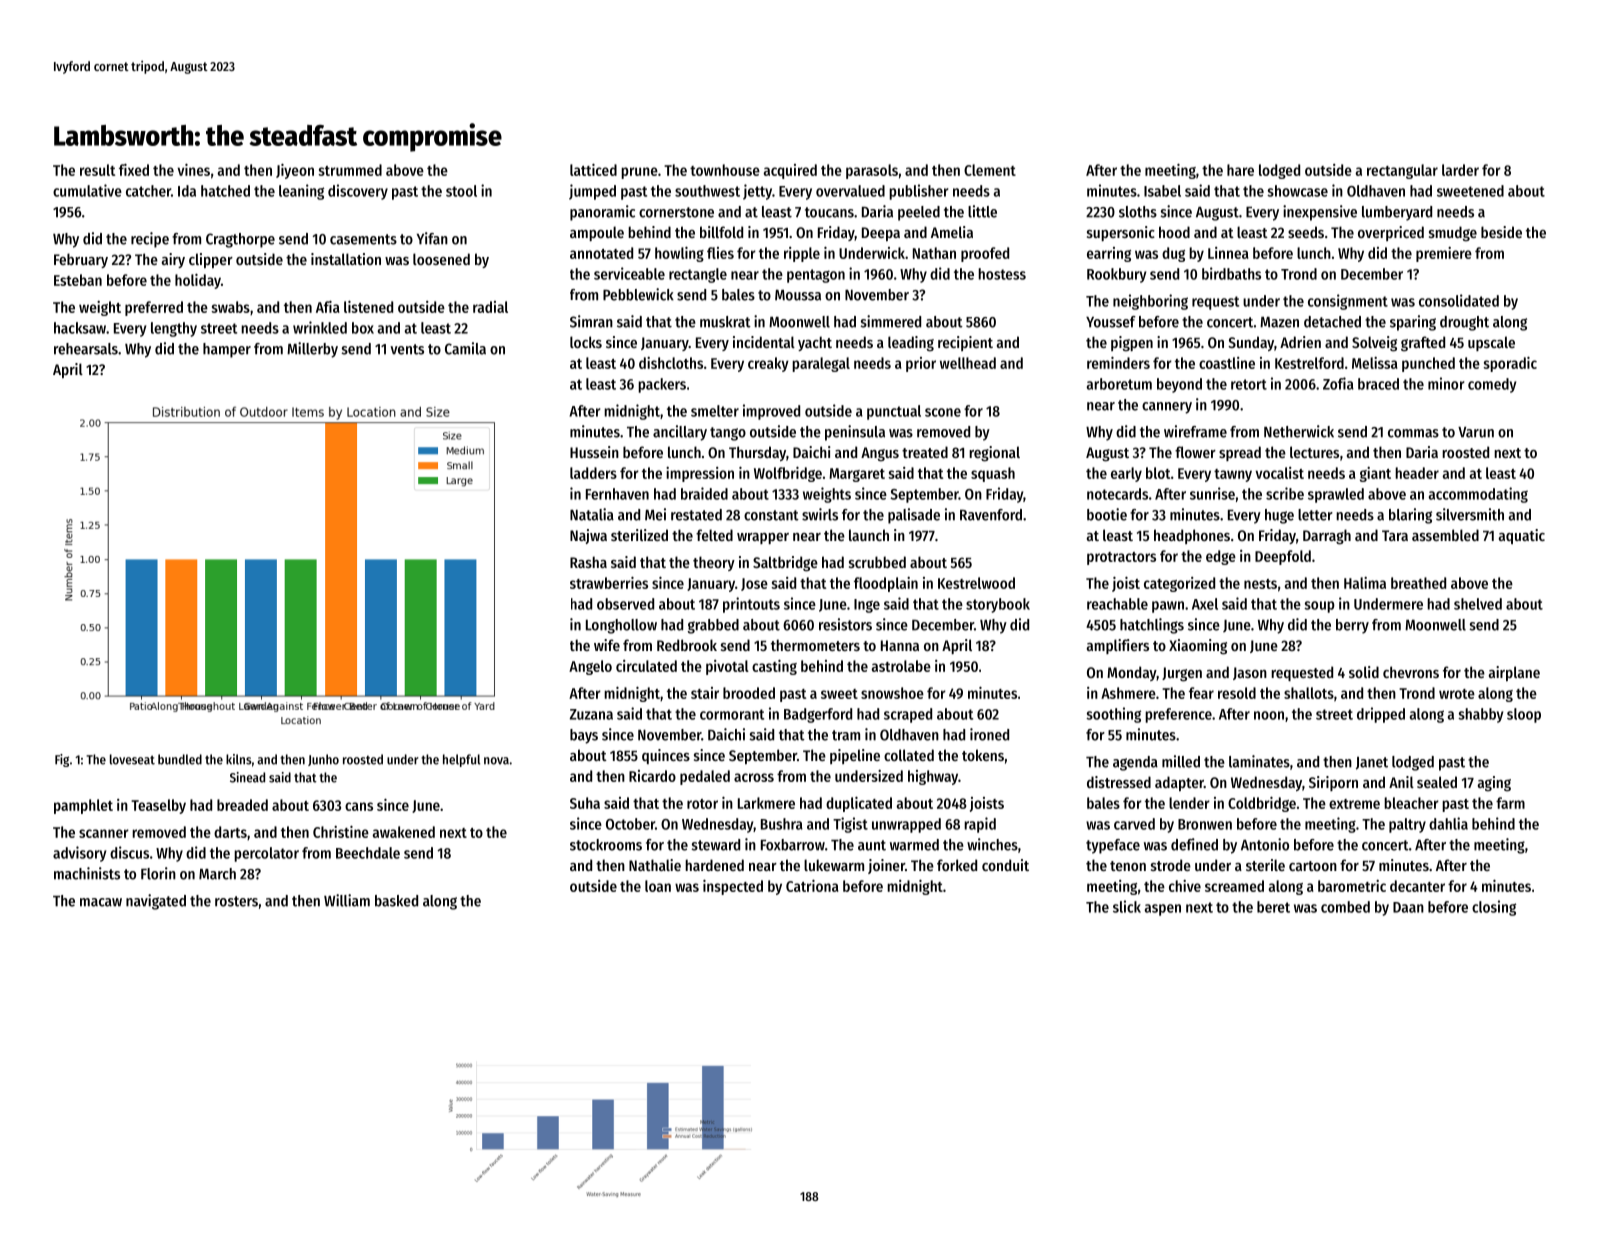 The image size is (1600, 1236). I want to click on Netherwick, so click(1299, 431).
